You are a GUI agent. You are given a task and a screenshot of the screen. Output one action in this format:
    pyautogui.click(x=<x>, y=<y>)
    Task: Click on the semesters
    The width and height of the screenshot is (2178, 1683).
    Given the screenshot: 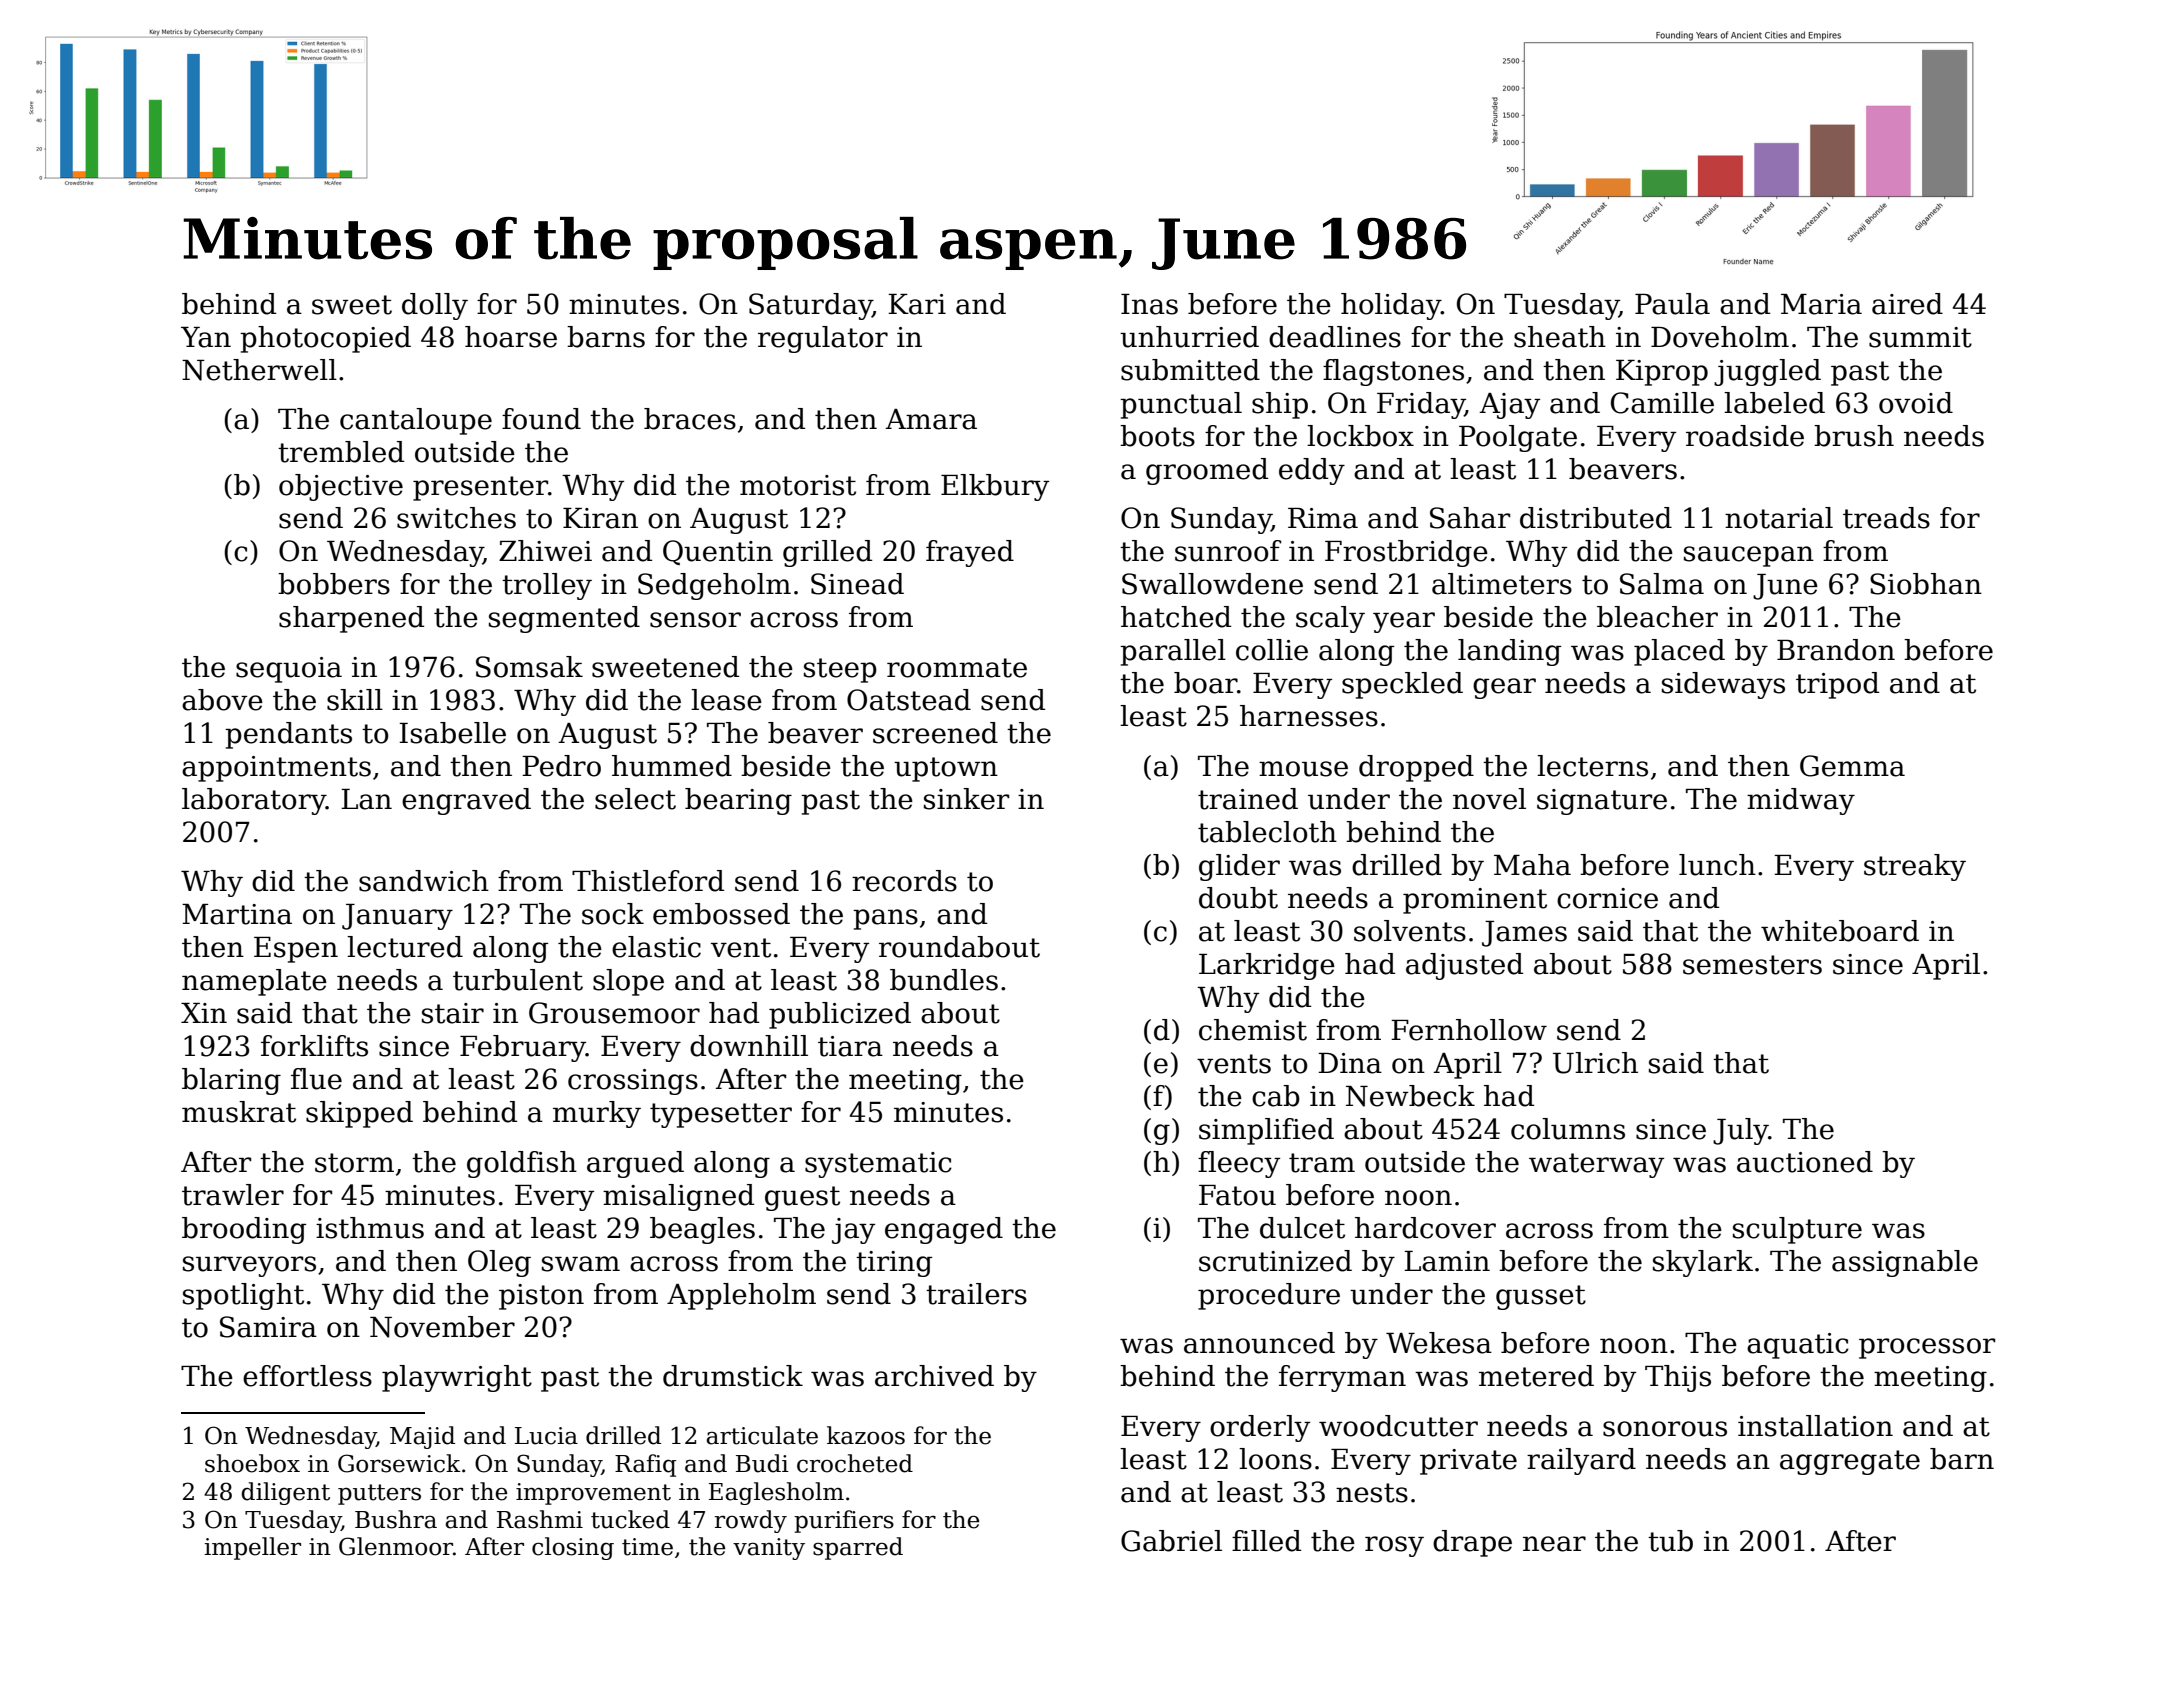 What is the action you would take?
    pyautogui.click(x=1752, y=965)
